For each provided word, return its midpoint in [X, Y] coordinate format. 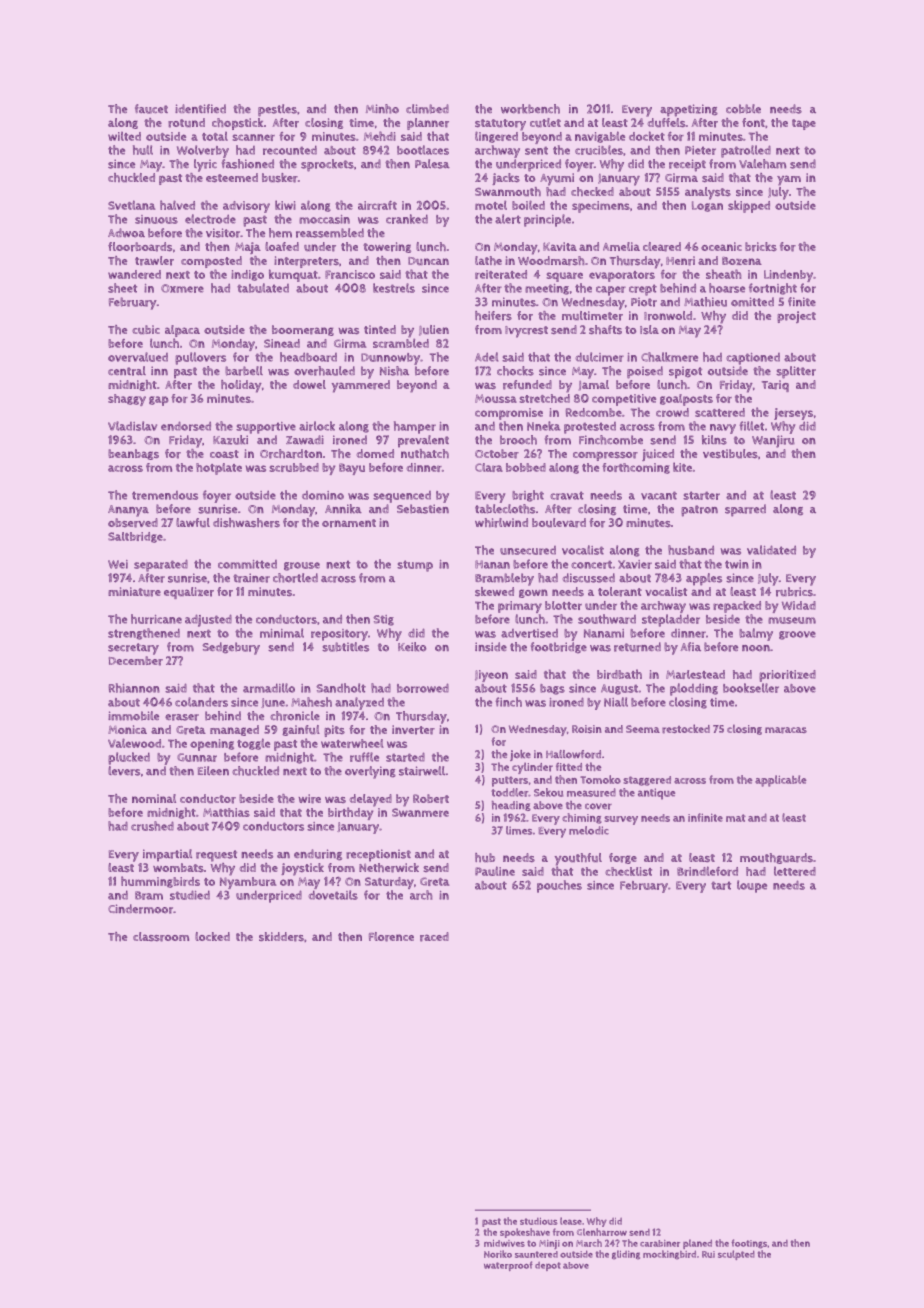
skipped [749, 206]
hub [485, 857]
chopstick [237, 124]
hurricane [156, 619]
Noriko [498, 1254]
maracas [786, 730]
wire [310, 799]
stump [415, 566]
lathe [488, 260]
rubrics [794, 592]
